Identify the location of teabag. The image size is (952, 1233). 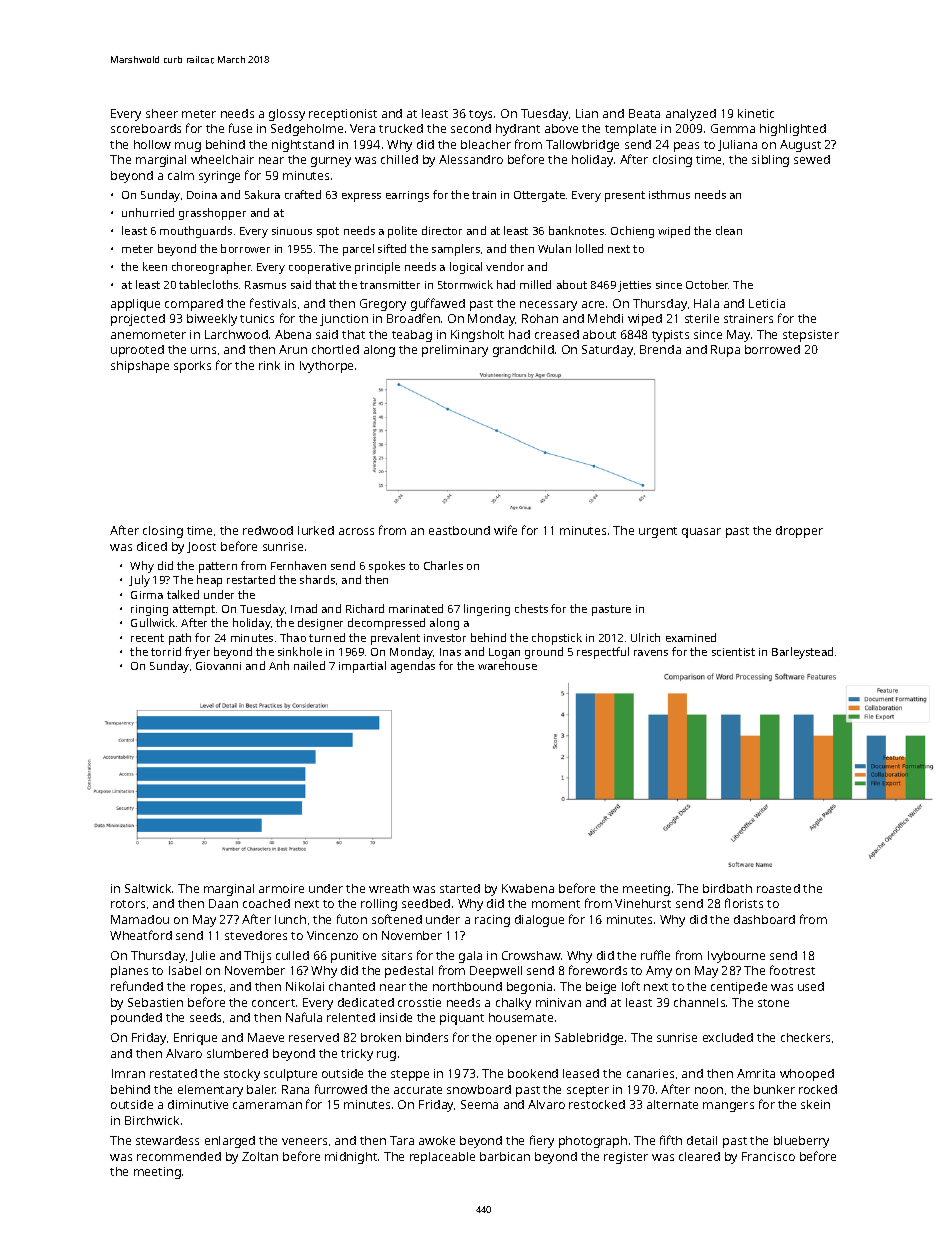
(412, 336).
